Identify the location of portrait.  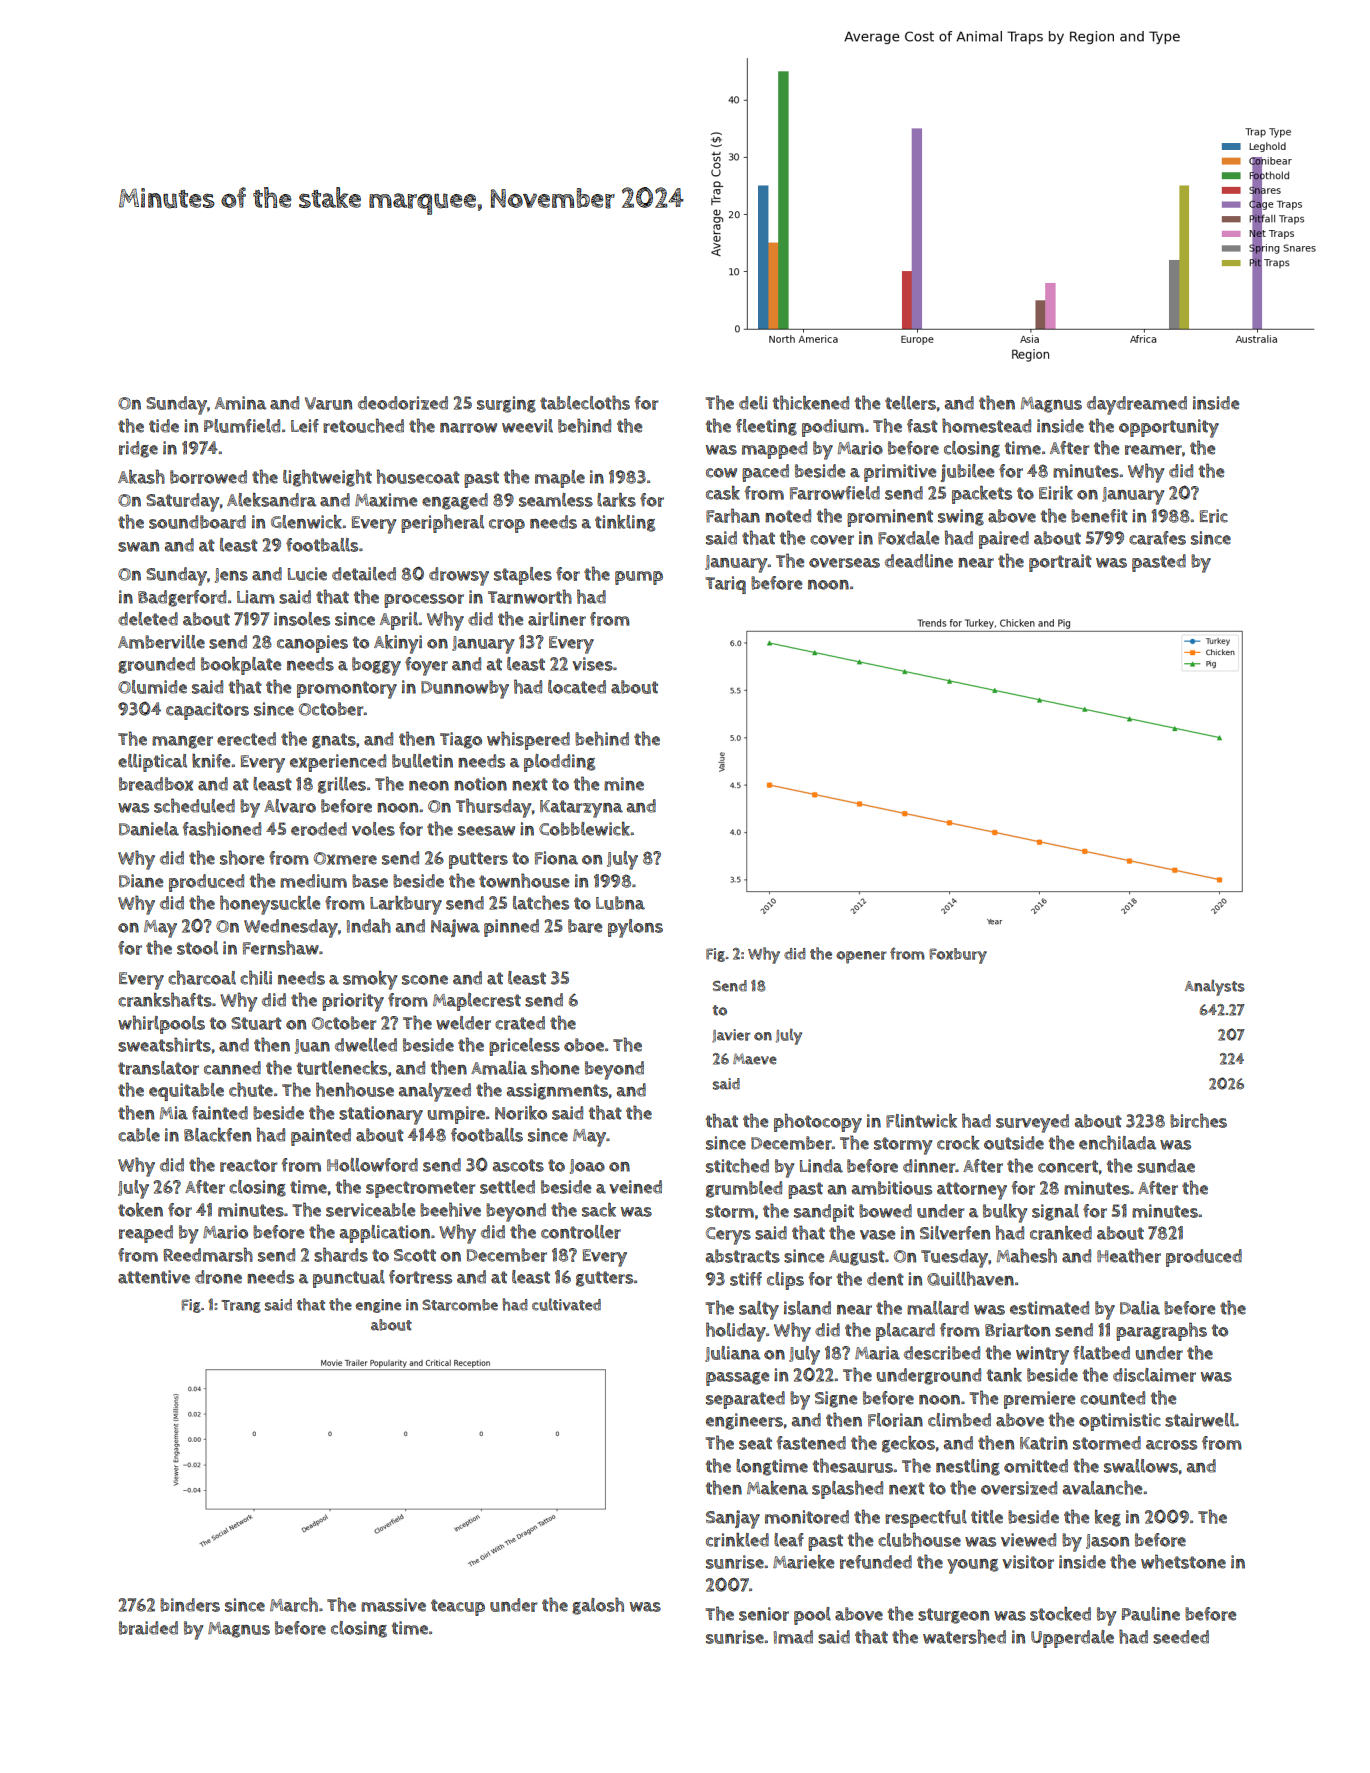
(1060, 563).
